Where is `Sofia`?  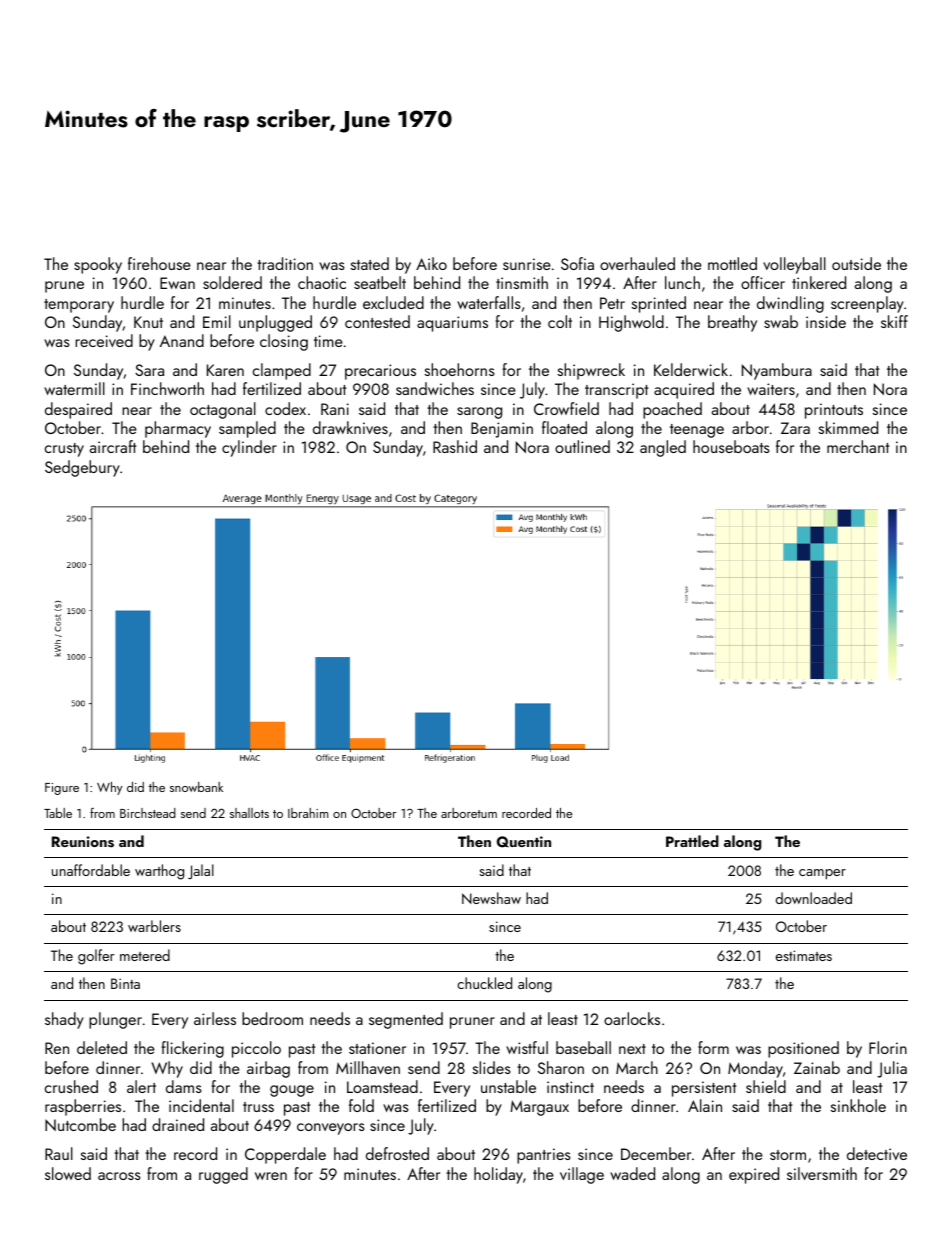
Sofia is located at coordinates (577, 263).
